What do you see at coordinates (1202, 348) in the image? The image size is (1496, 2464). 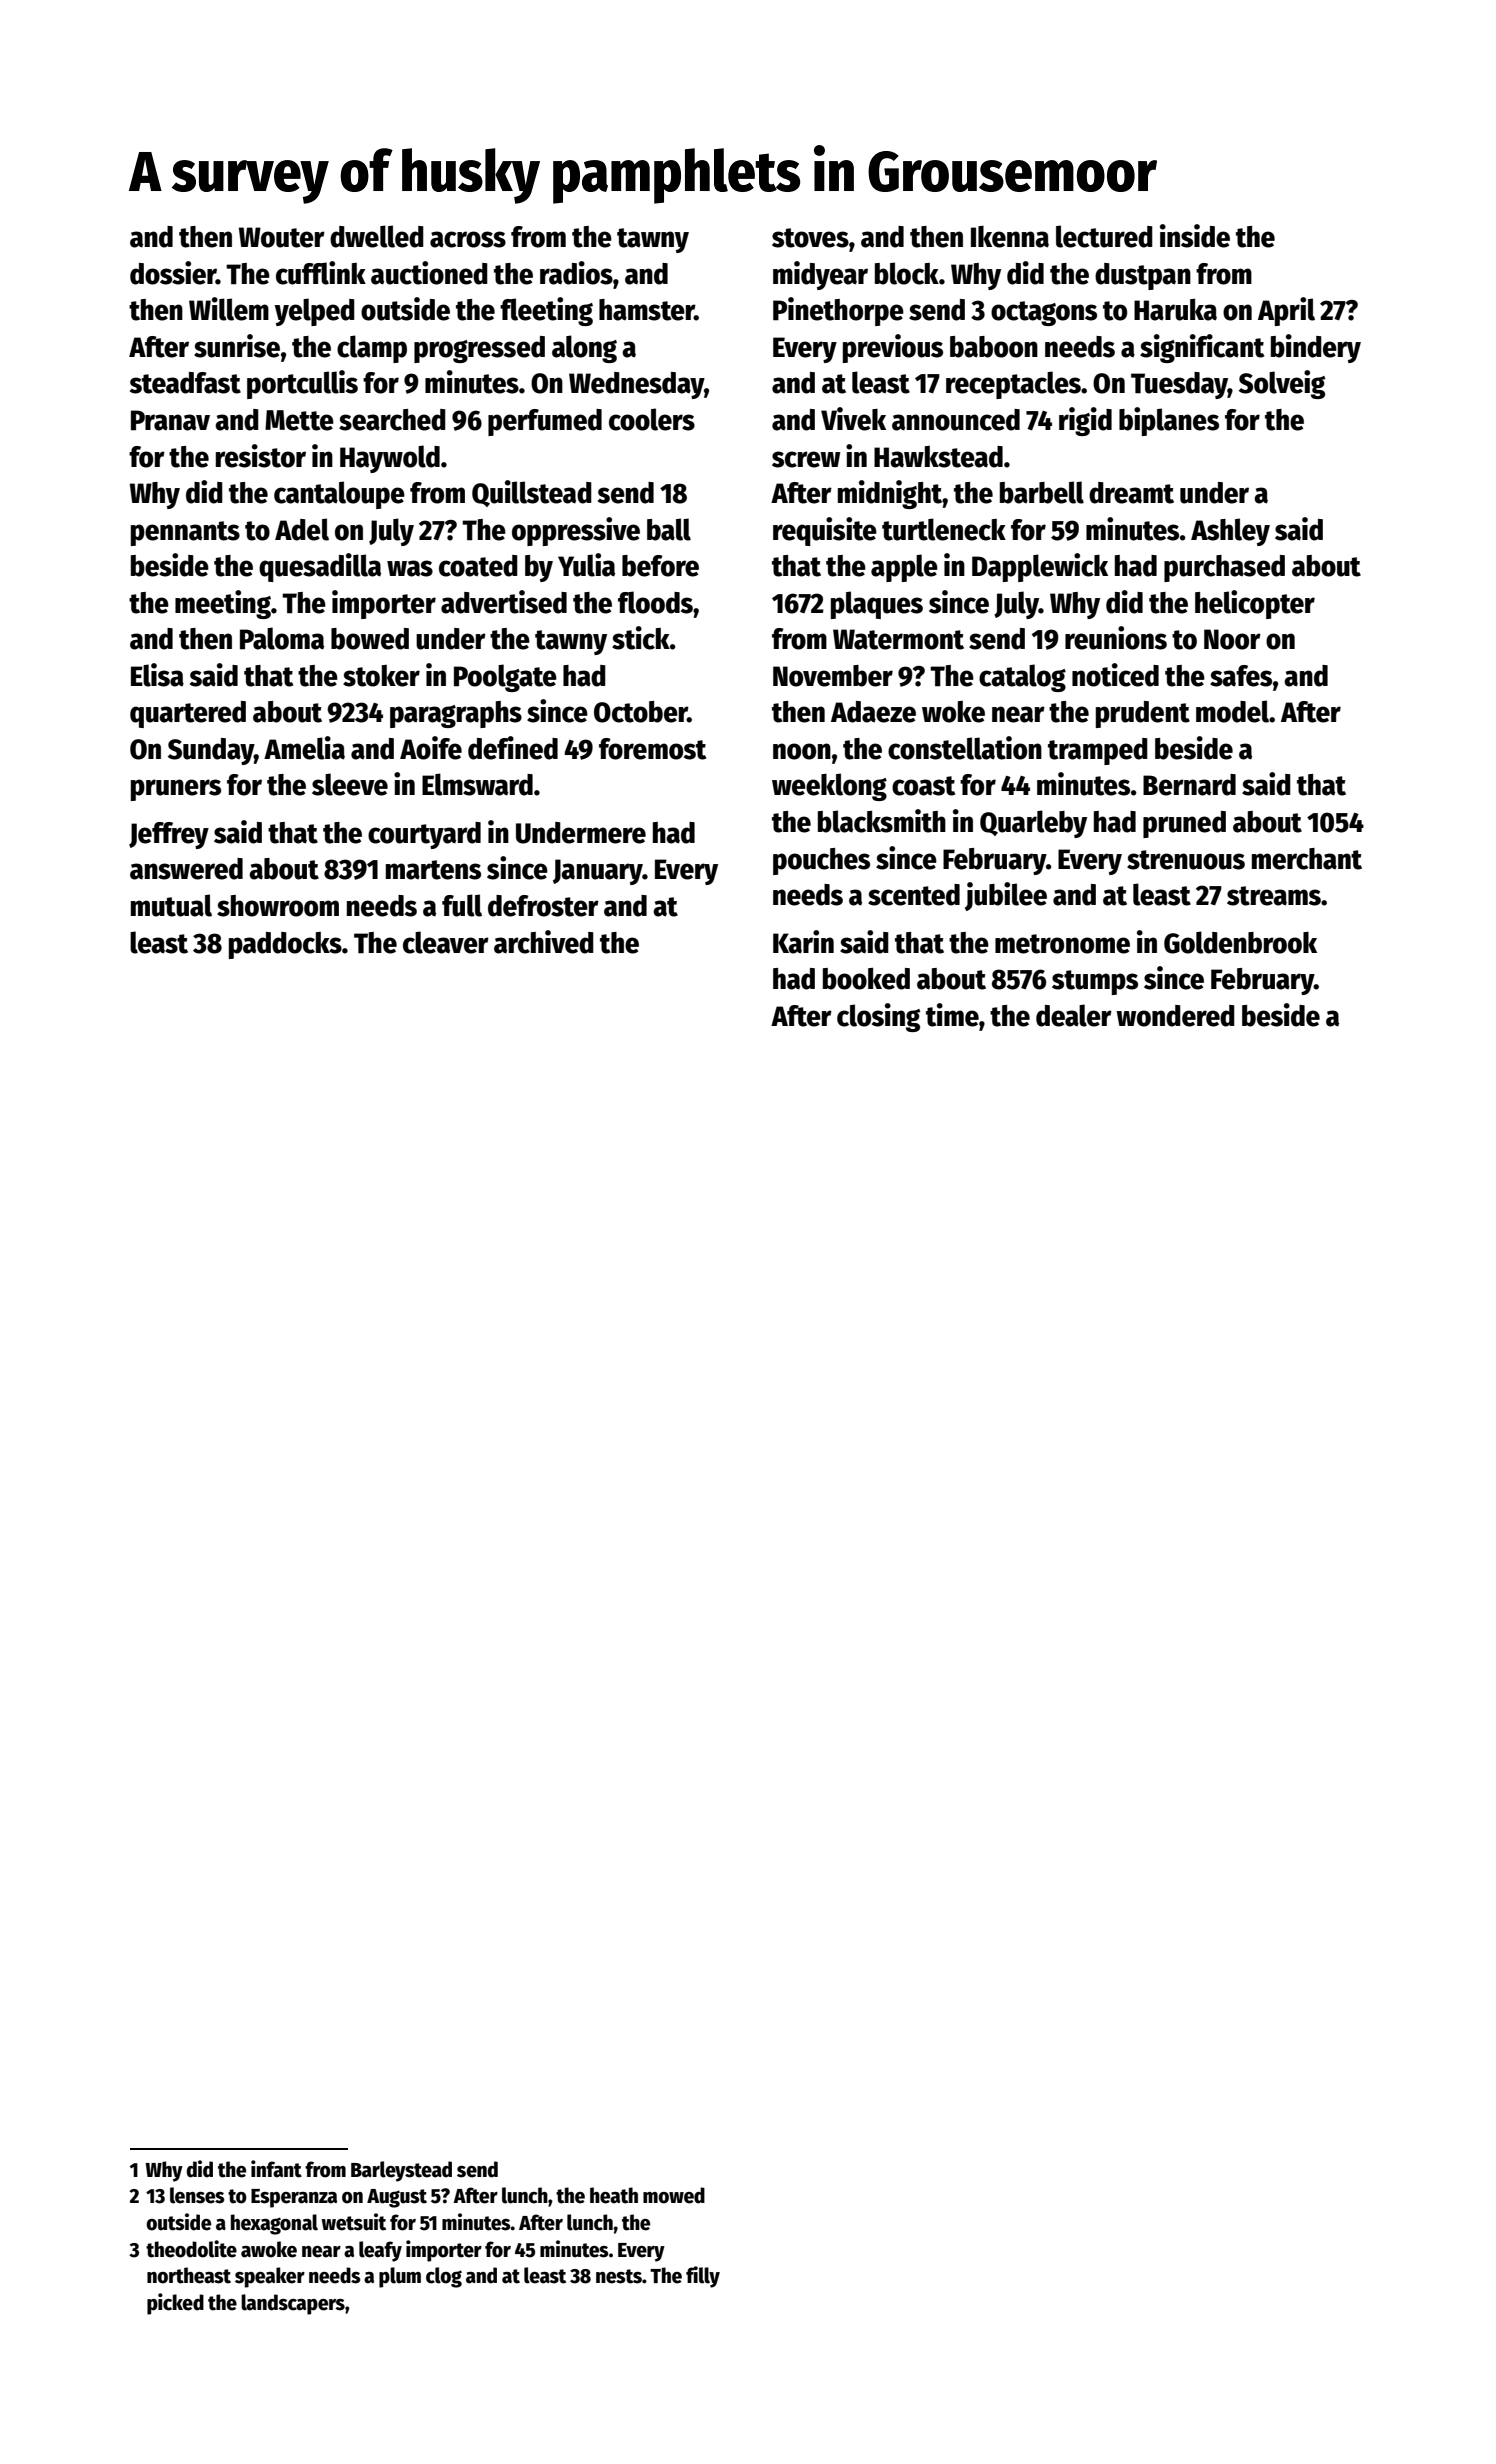 I see `significant` at bounding box center [1202, 348].
